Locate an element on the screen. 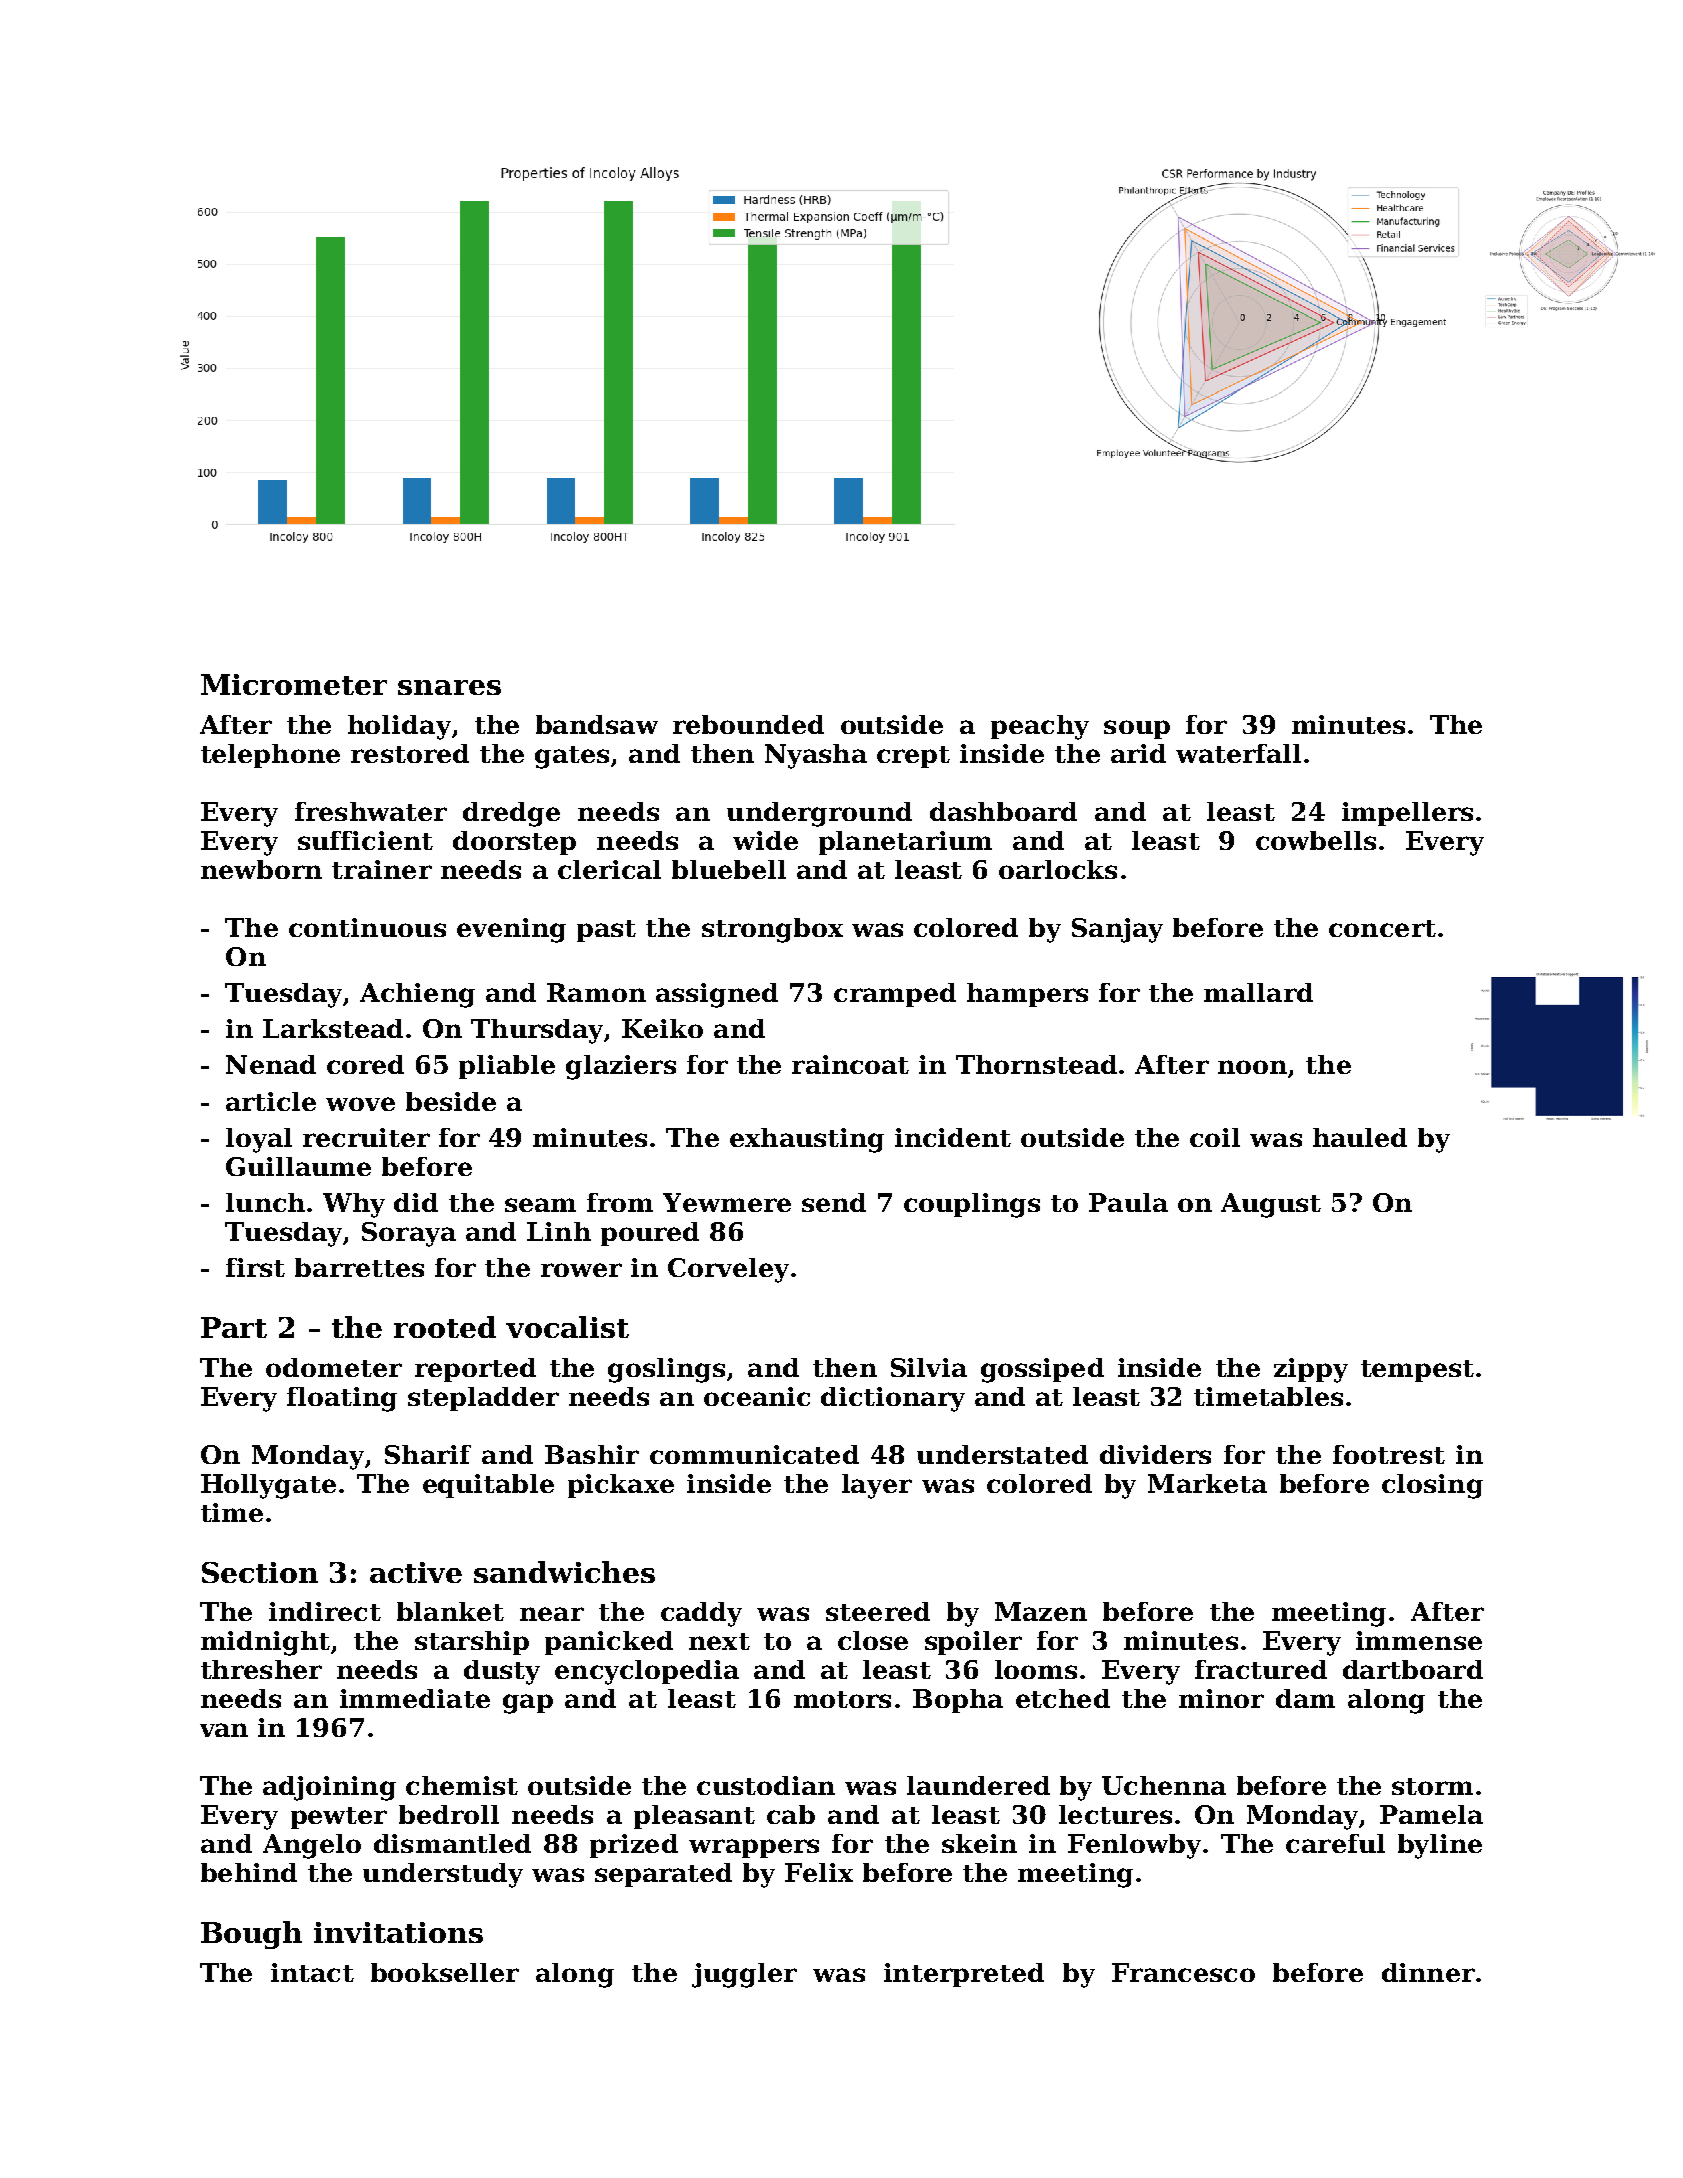 This screenshot has height=2178, width=1683. careful is located at coordinates (1335, 1843).
